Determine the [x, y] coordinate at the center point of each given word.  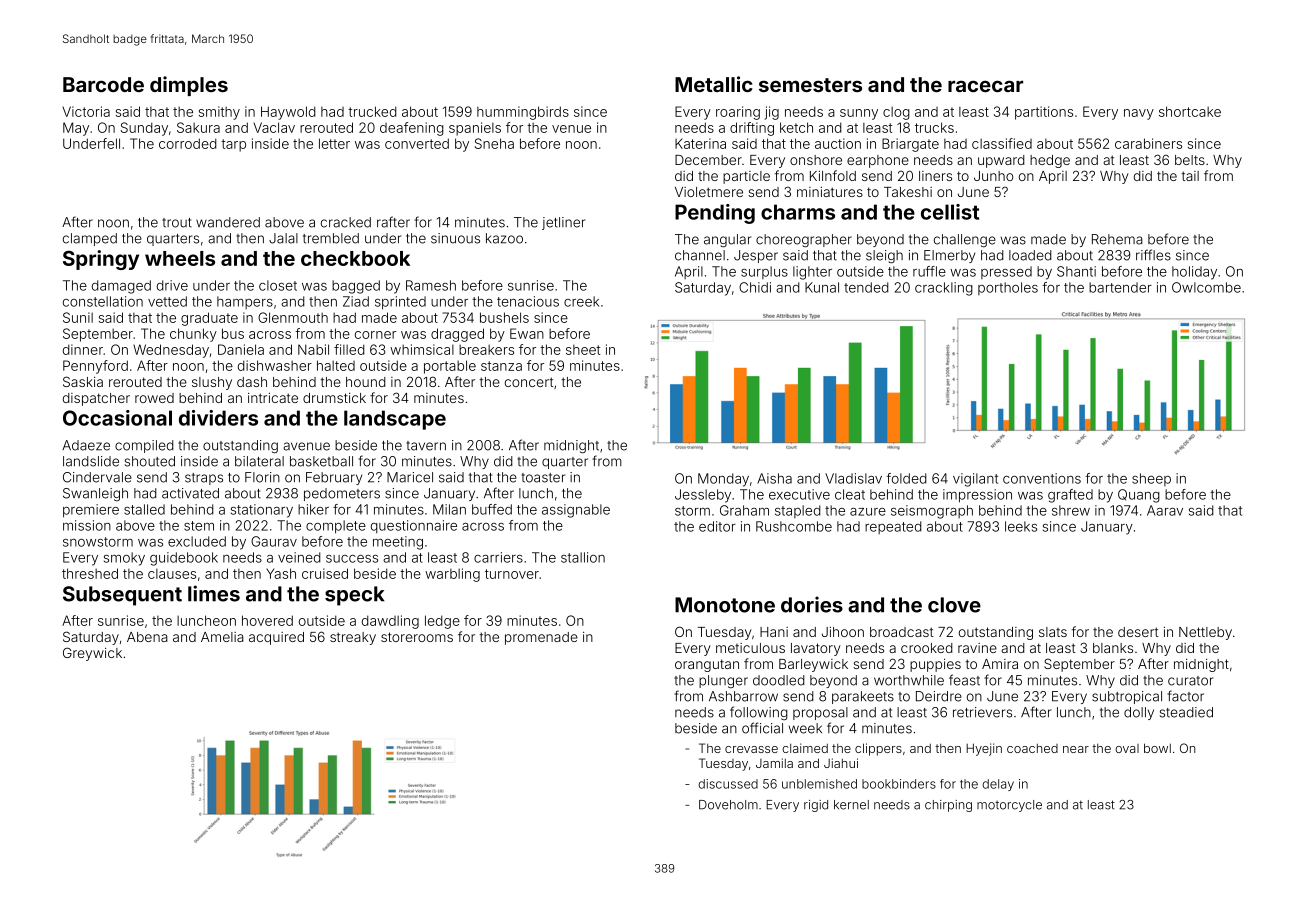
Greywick [92, 654]
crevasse [751, 749]
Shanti [1076, 271]
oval [1127, 748]
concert [529, 382]
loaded [1030, 255]
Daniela [241, 349]
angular [727, 241]
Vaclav [274, 127]
